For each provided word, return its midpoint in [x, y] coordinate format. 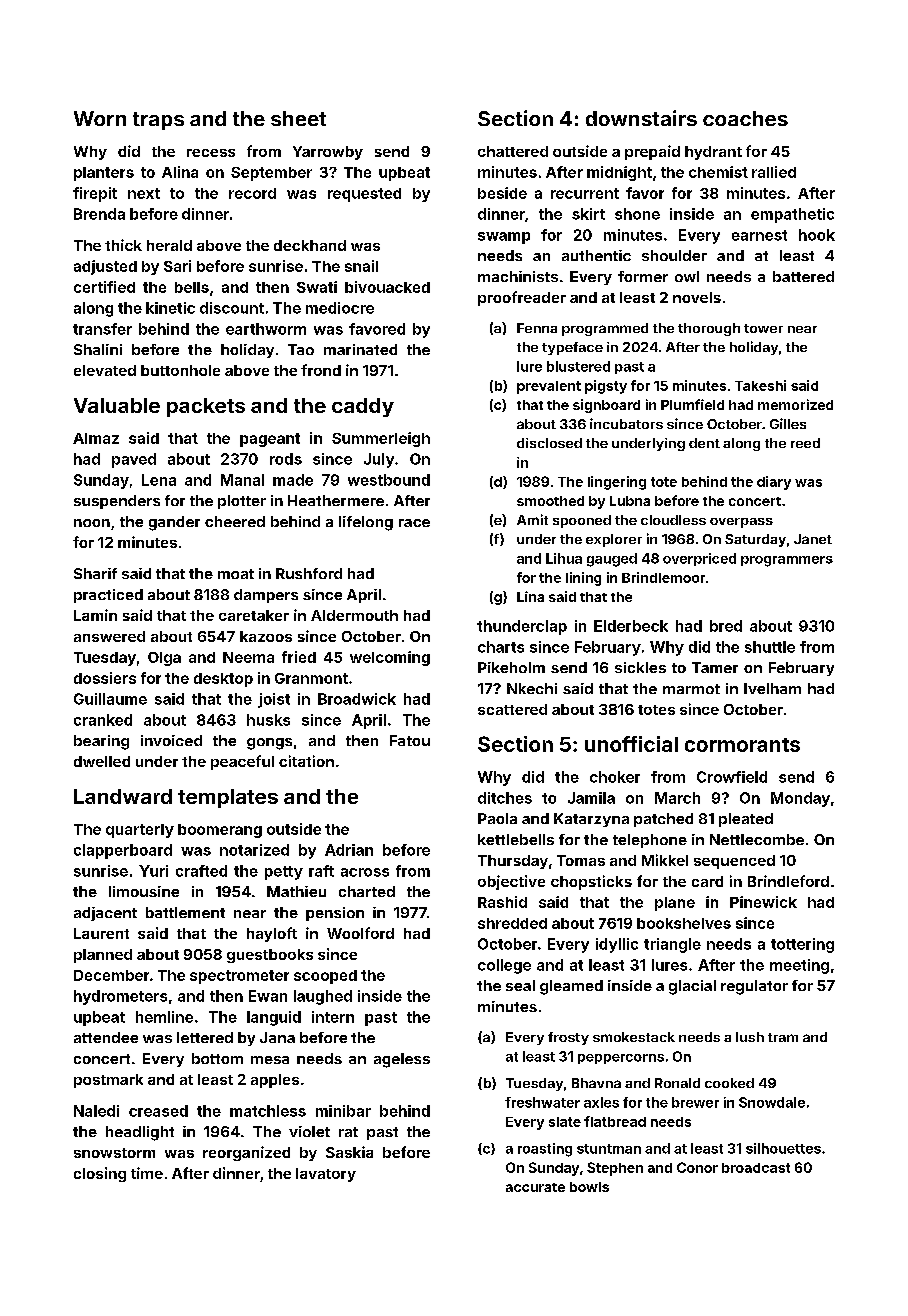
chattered [513, 151]
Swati [317, 287]
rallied [774, 172]
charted [367, 891]
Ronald [677, 1083]
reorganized [246, 1153]
